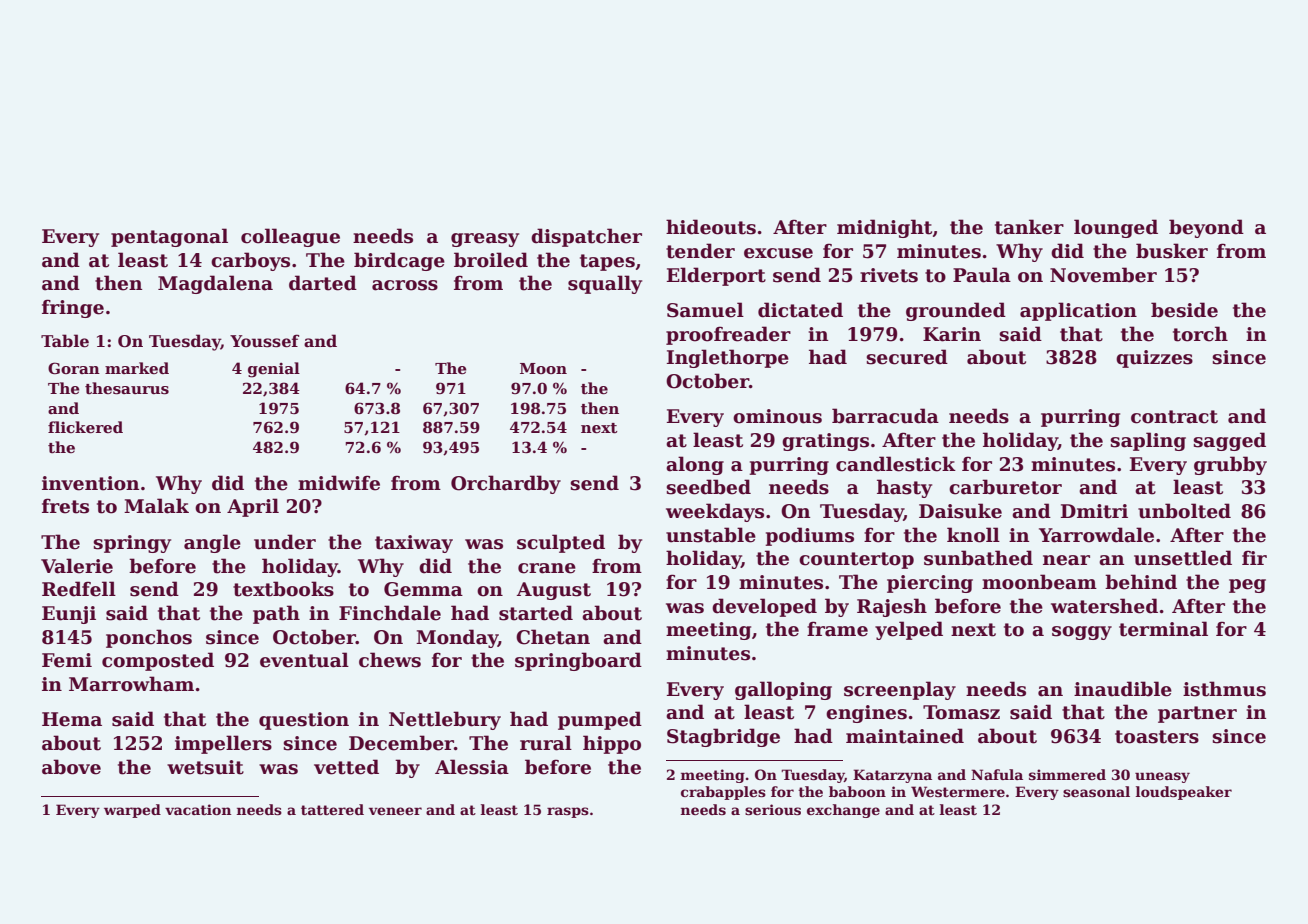  What do you see at coordinates (982, 275) in the screenshot?
I see `Paula` at bounding box center [982, 275].
